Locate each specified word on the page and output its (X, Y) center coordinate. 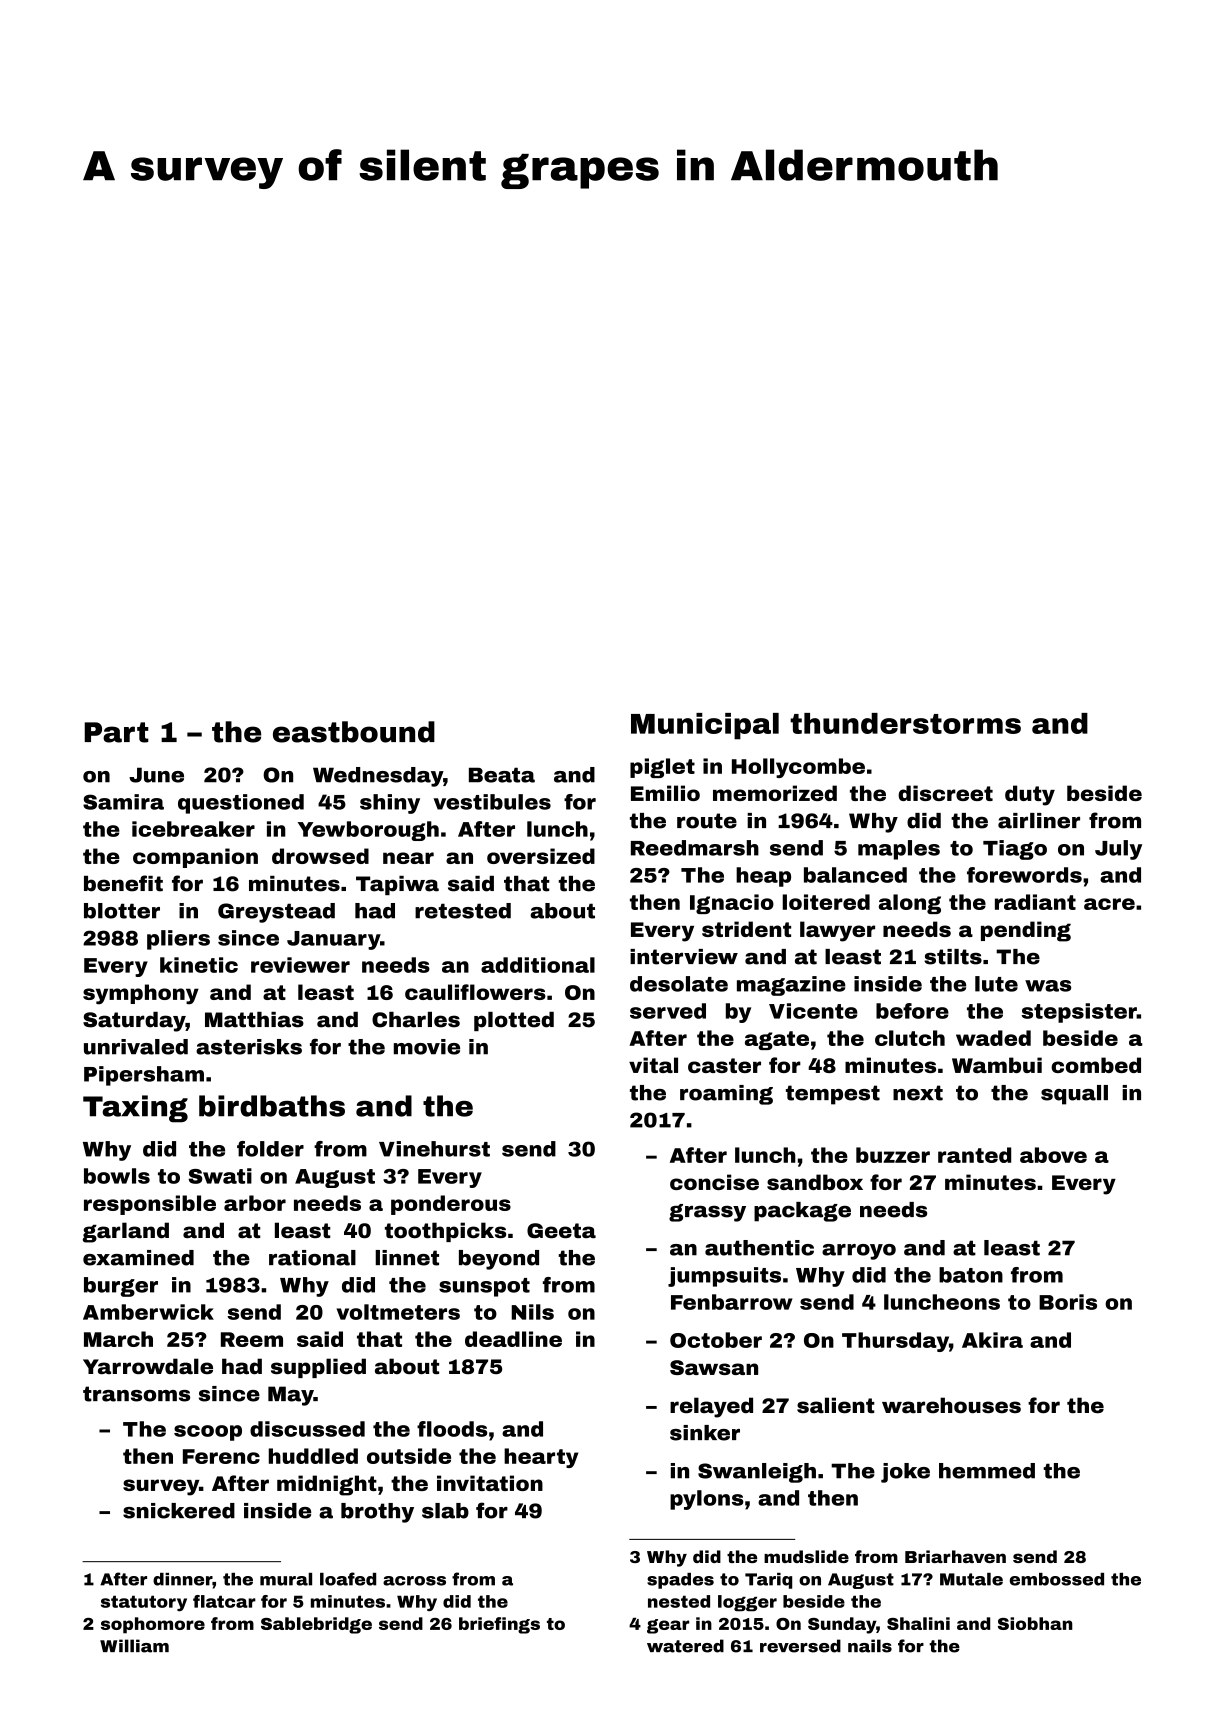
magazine (791, 986)
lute (996, 984)
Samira (123, 802)
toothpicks (445, 1232)
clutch (910, 1038)
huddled (313, 1456)
